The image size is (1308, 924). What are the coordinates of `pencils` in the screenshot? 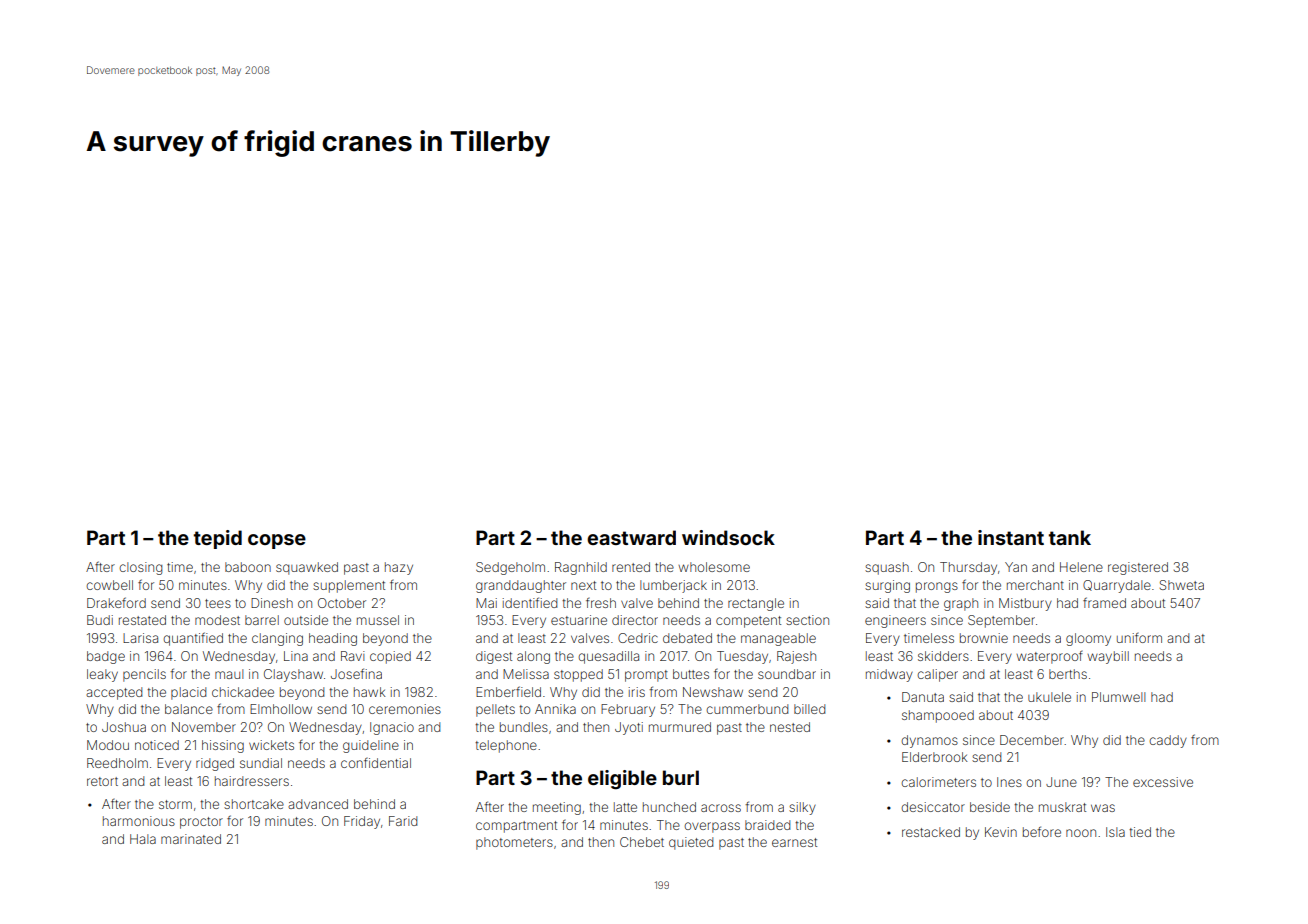 It's located at (144, 675).
